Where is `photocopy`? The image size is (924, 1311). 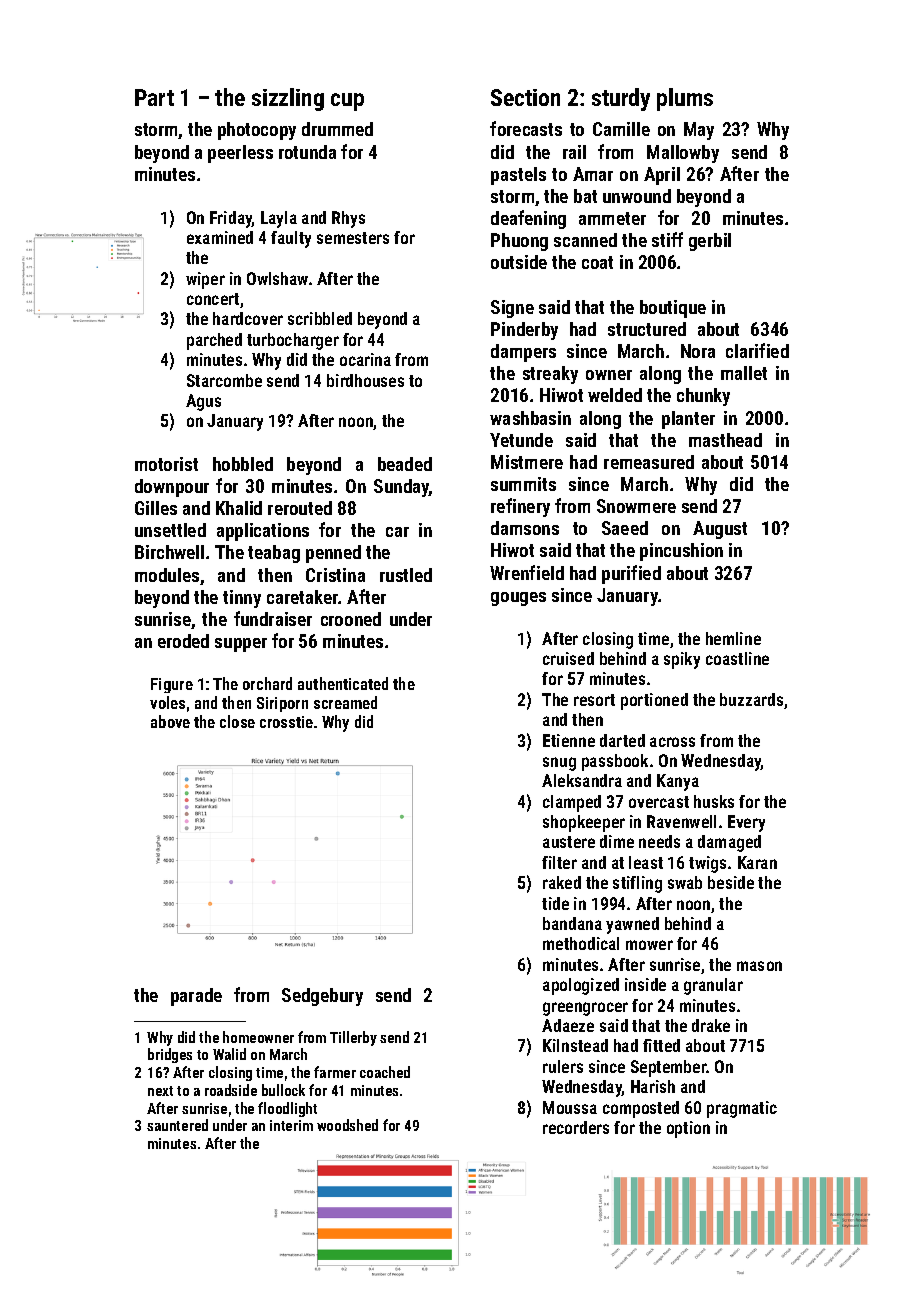
photocopy is located at coordinates (257, 131).
